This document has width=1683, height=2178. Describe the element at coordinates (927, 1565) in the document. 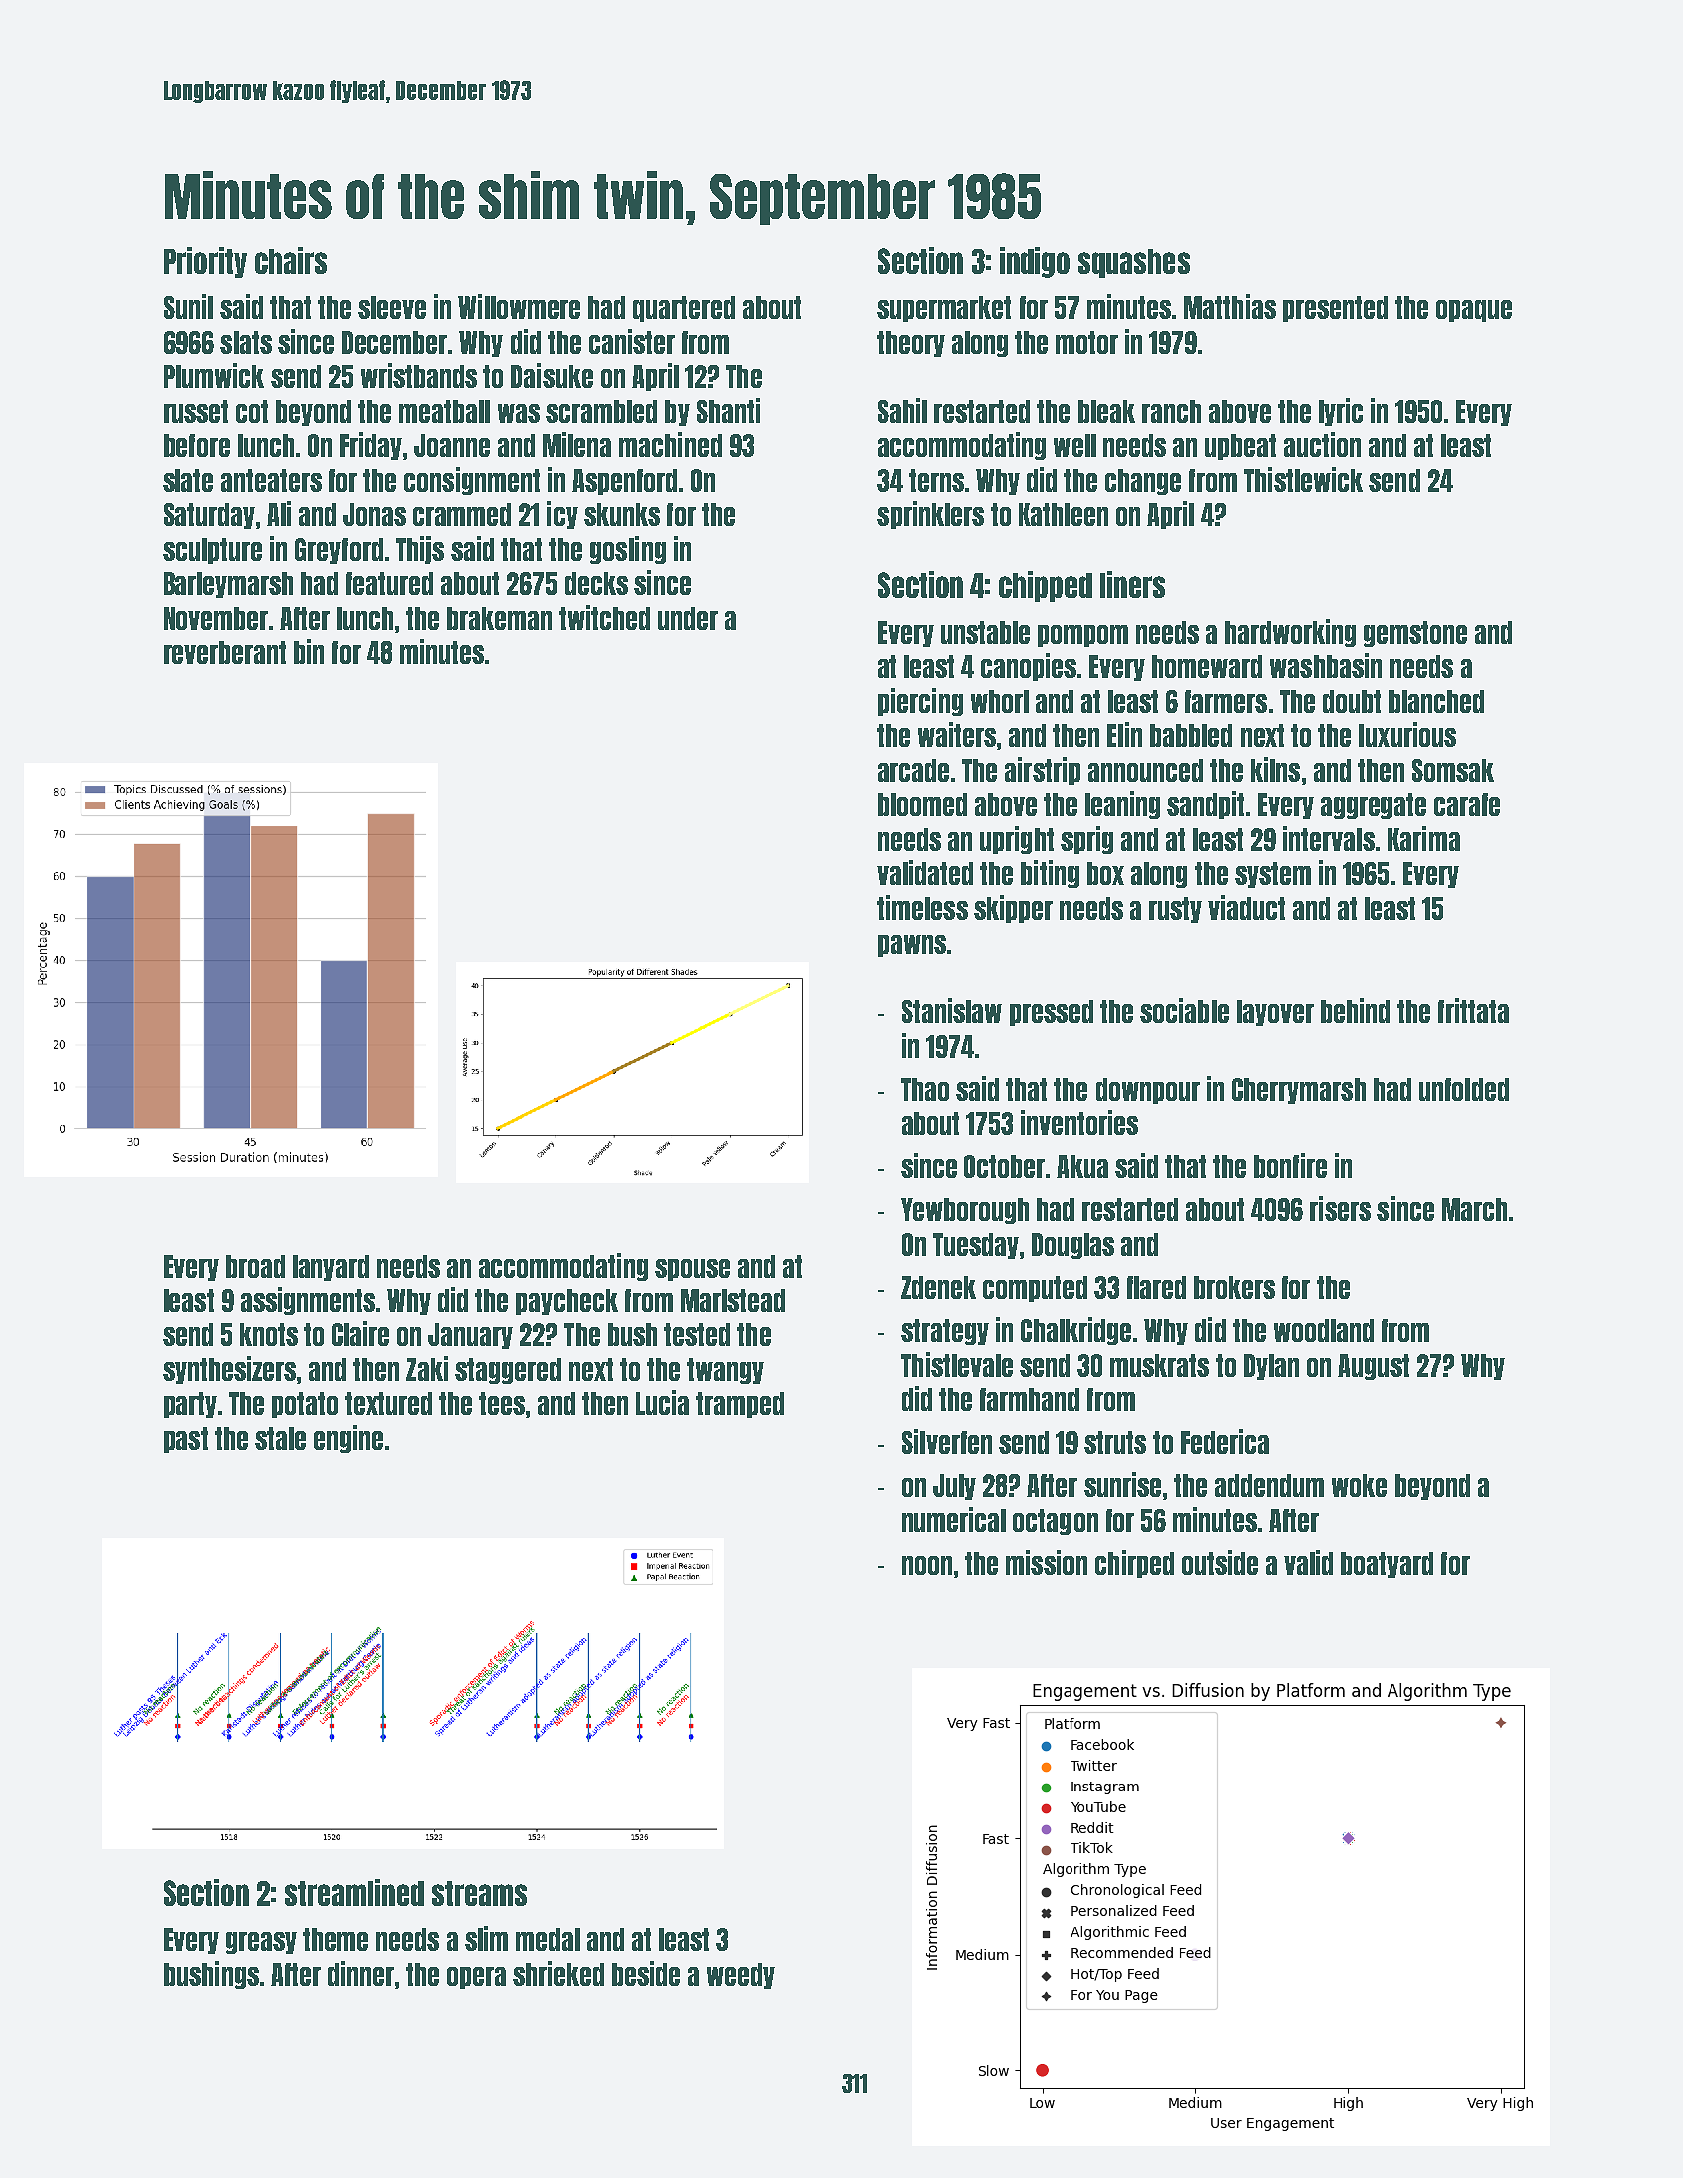

I see `noon` at that location.
